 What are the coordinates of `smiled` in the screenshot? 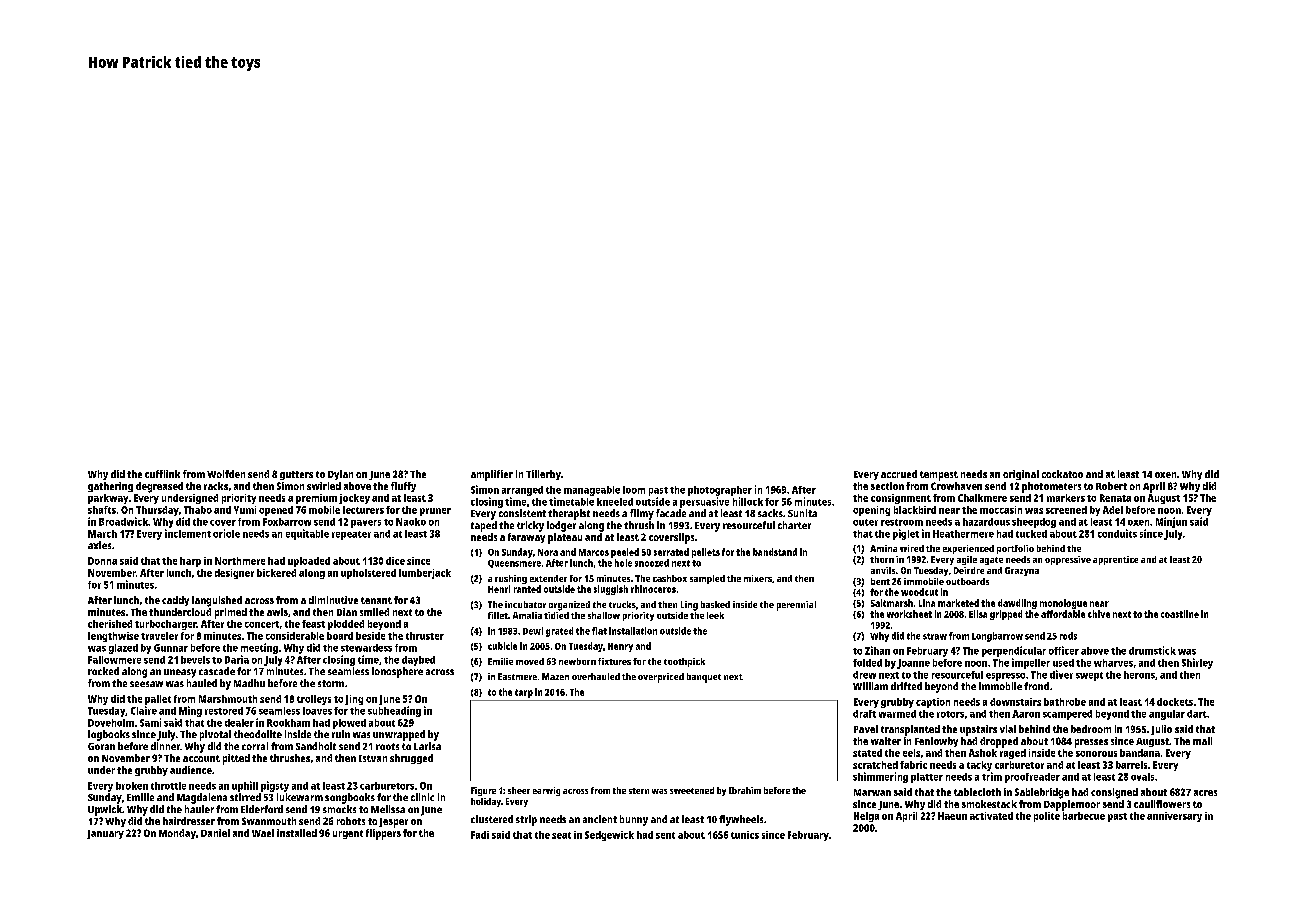 It's located at (374, 612).
